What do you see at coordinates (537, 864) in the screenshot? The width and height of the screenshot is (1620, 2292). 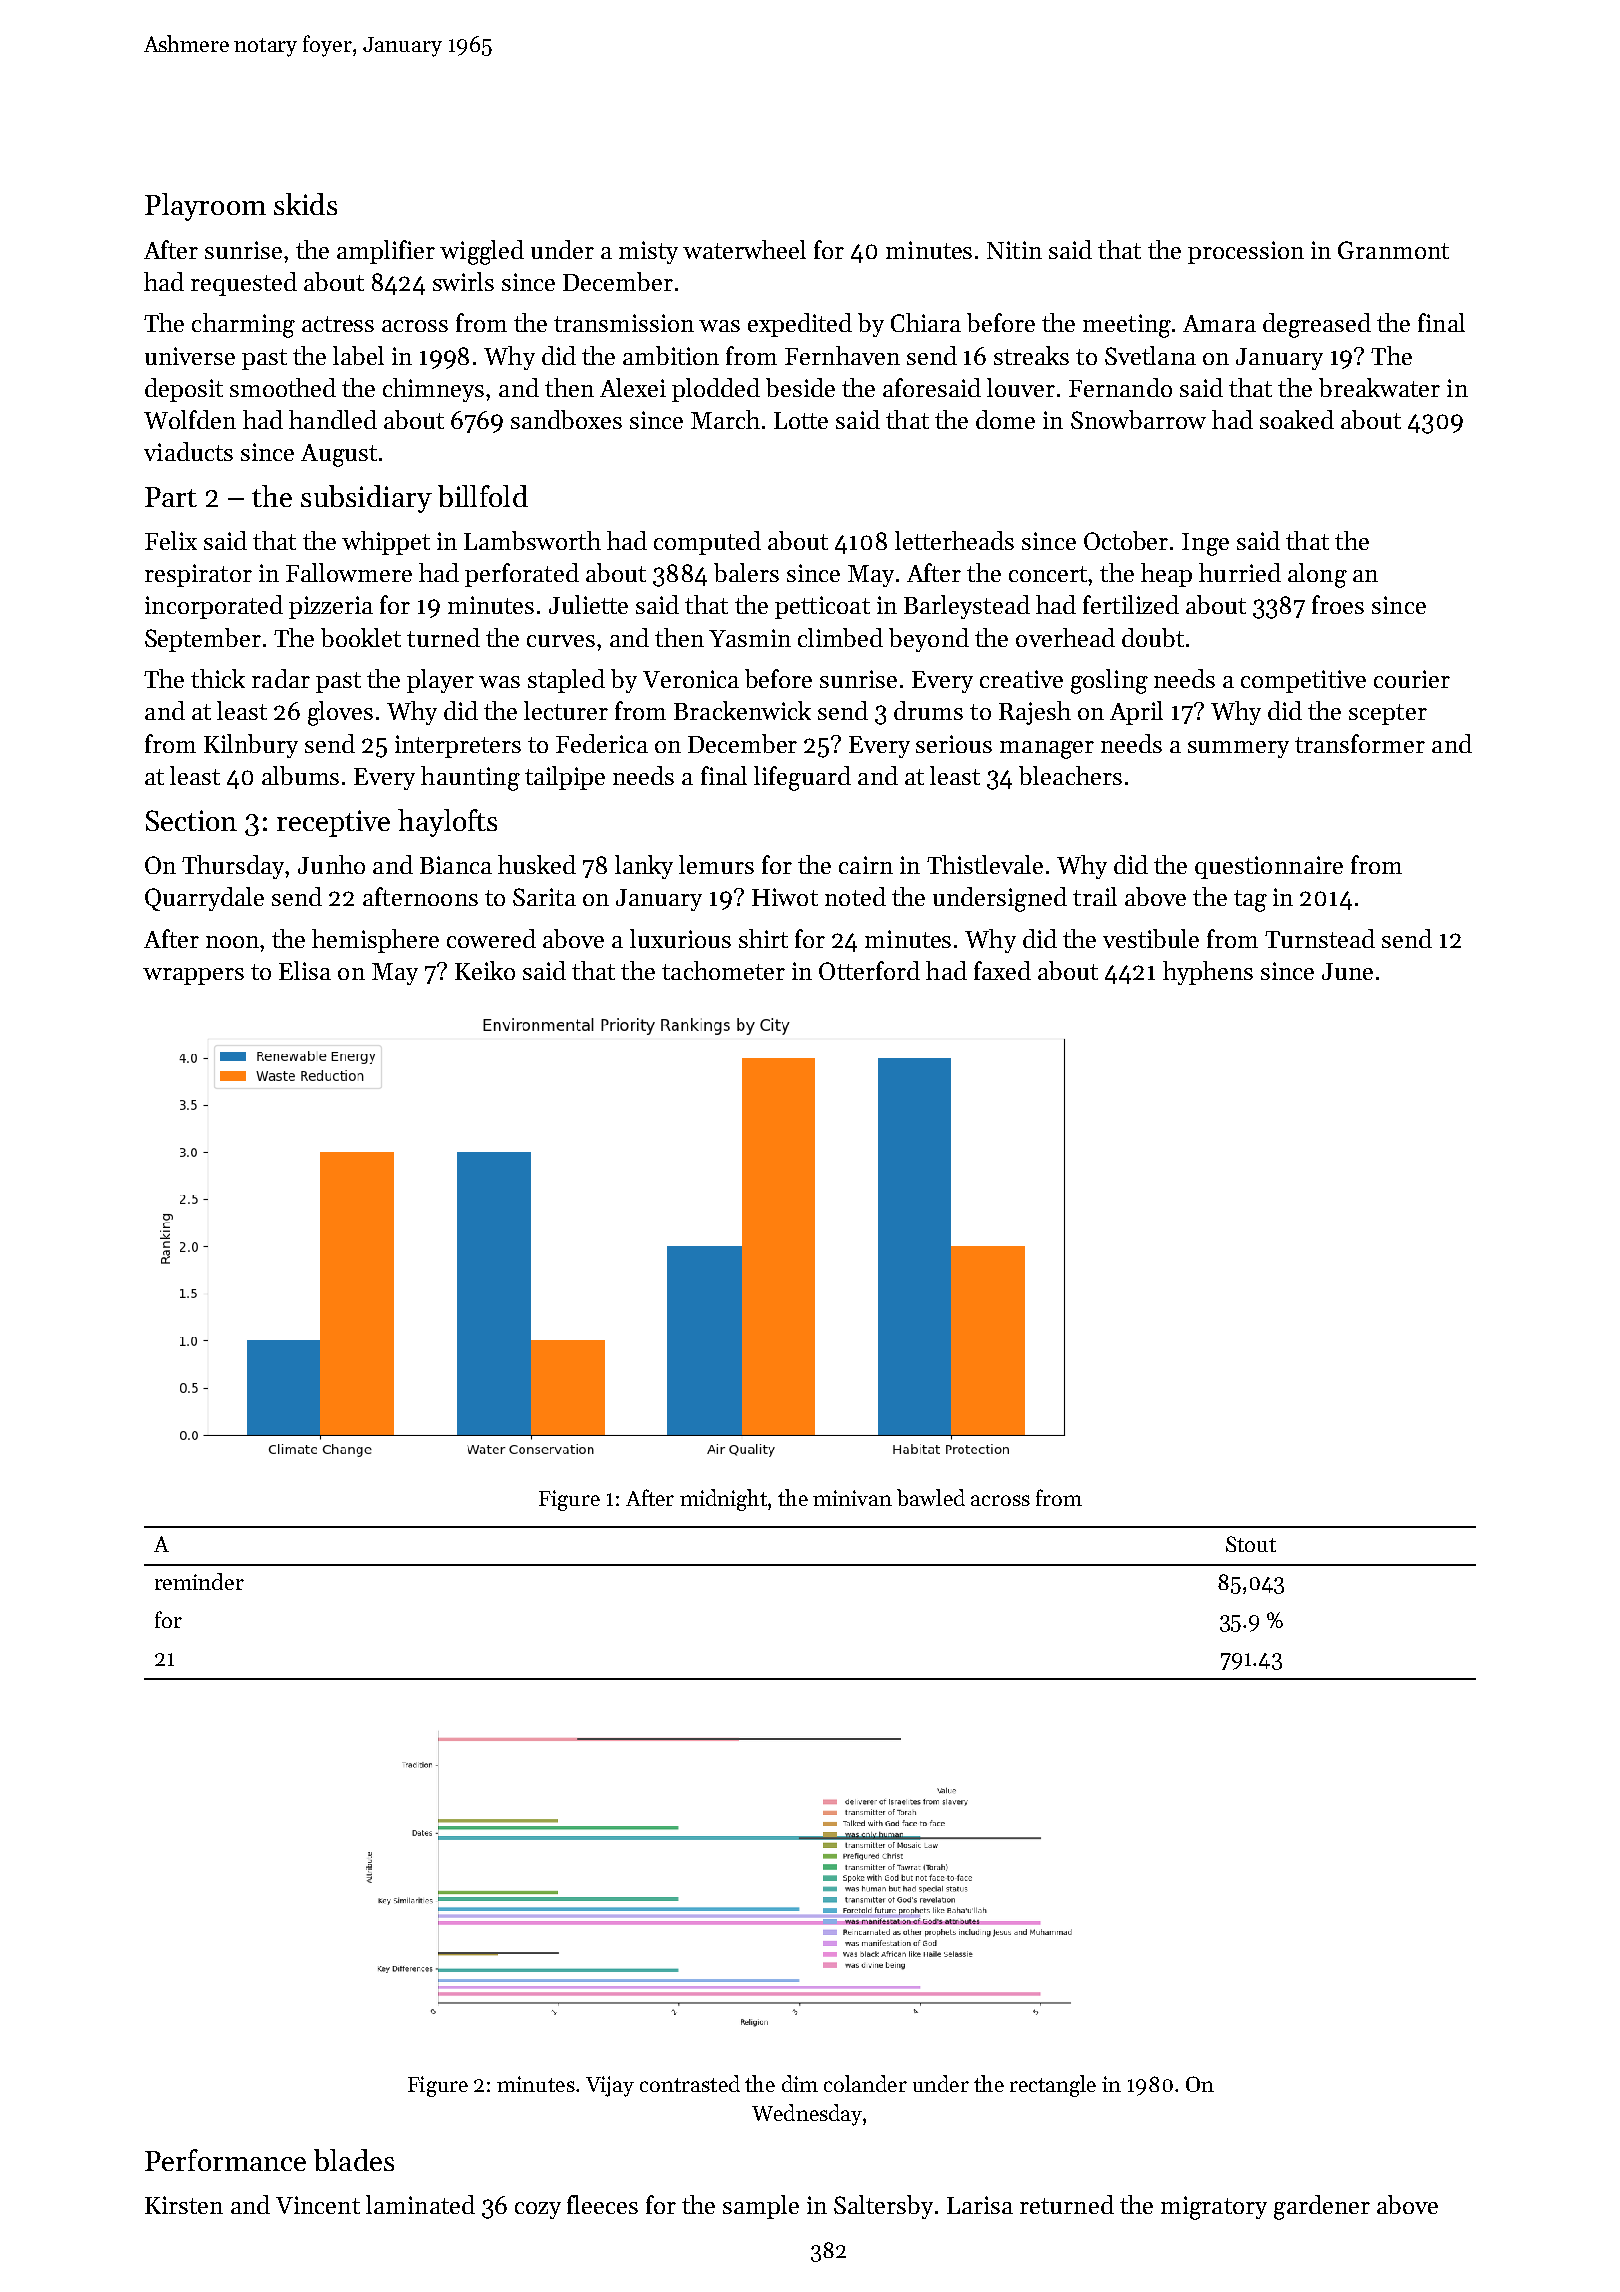 I see `husked` at bounding box center [537, 864].
